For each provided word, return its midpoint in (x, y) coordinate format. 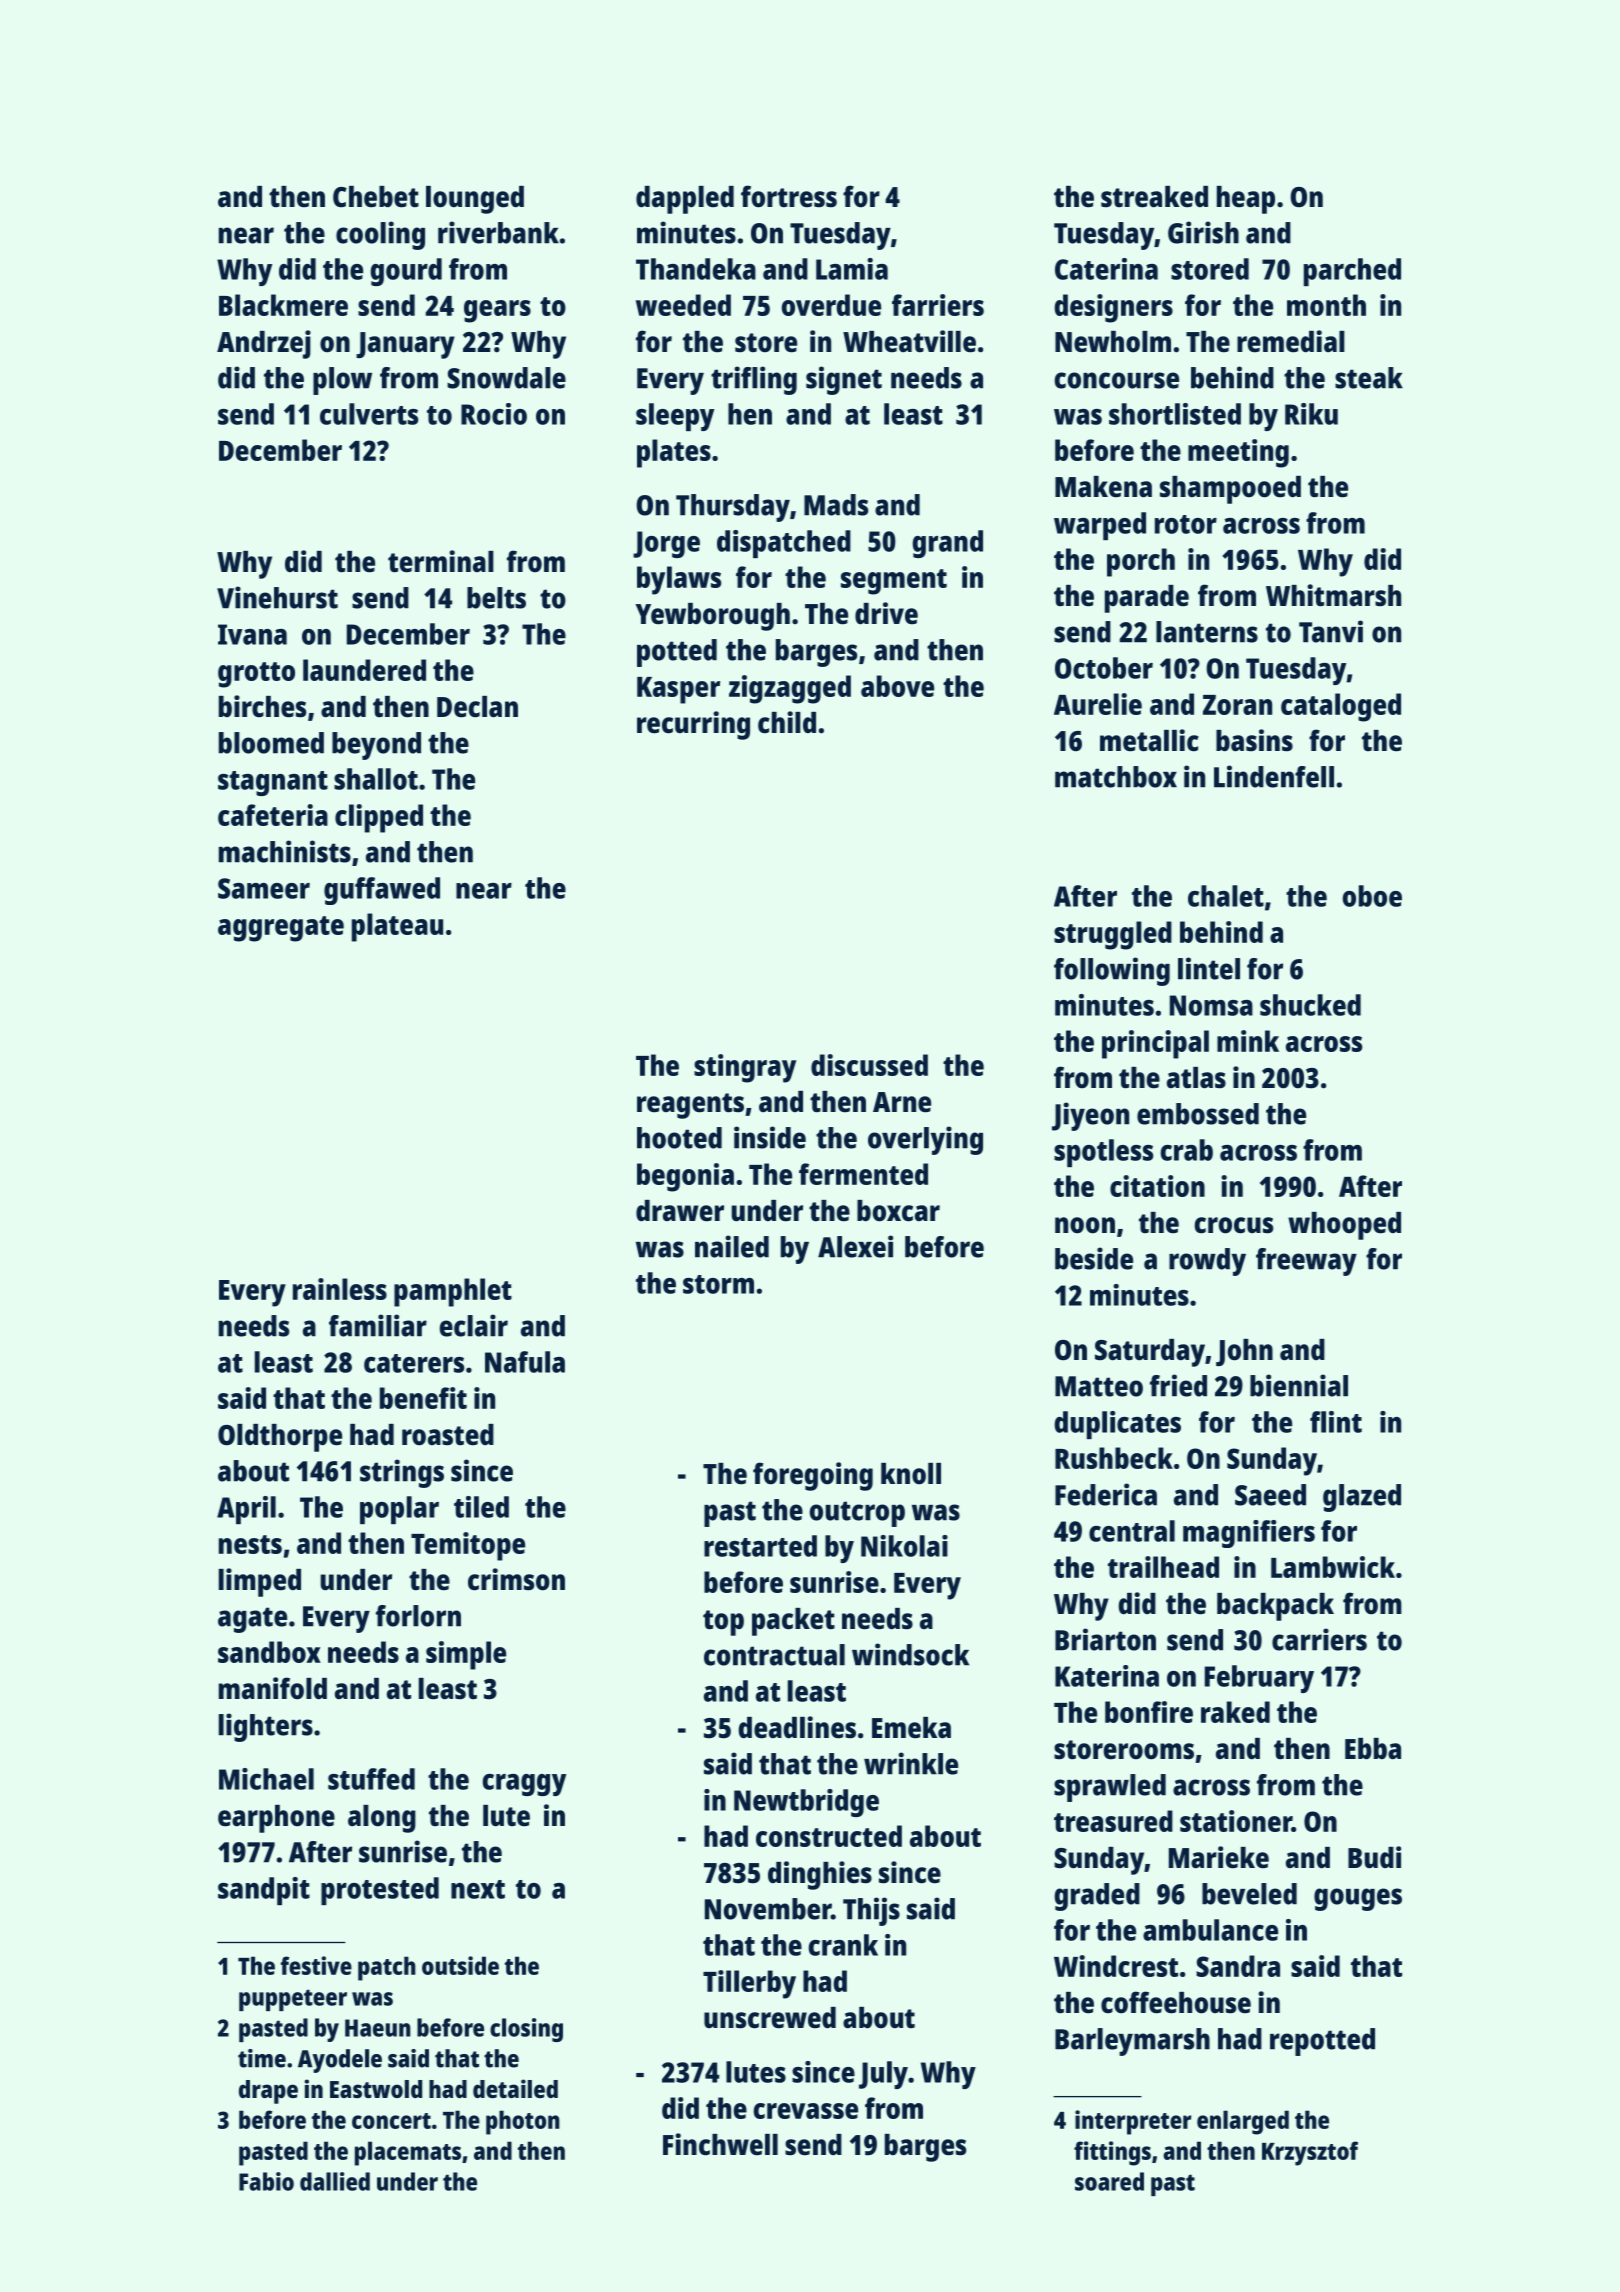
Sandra (1238, 1966)
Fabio (266, 2181)
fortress (789, 196)
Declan (477, 707)
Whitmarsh (1333, 595)
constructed (829, 1836)
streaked (1154, 197)
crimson (516, 1579)
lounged (475, 200)
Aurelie (1098, 704)
